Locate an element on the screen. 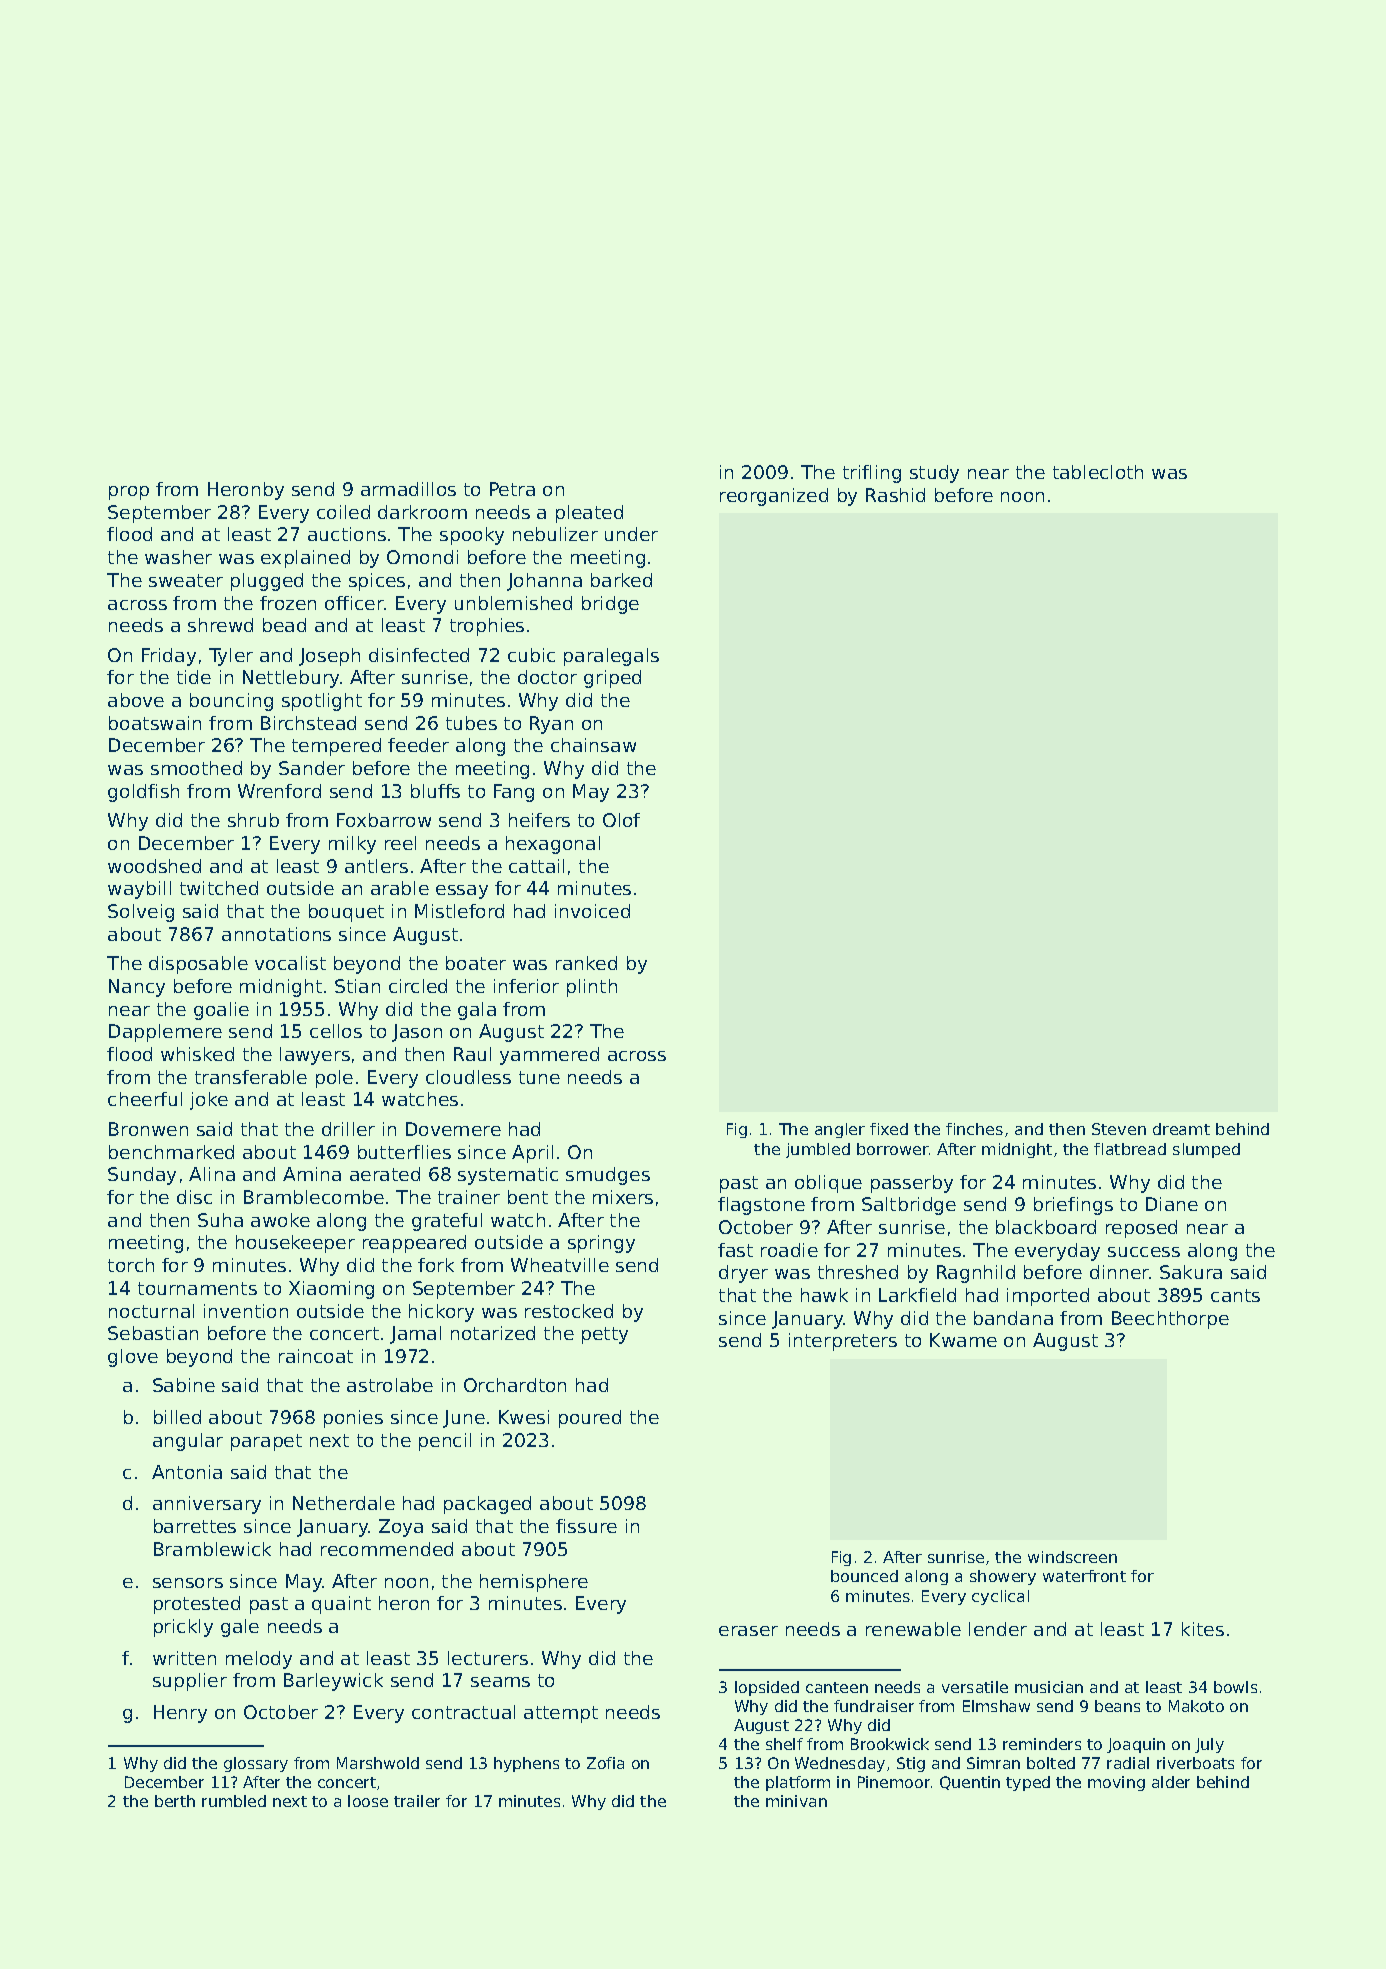  berth is located at coordinates (175, 1801).
